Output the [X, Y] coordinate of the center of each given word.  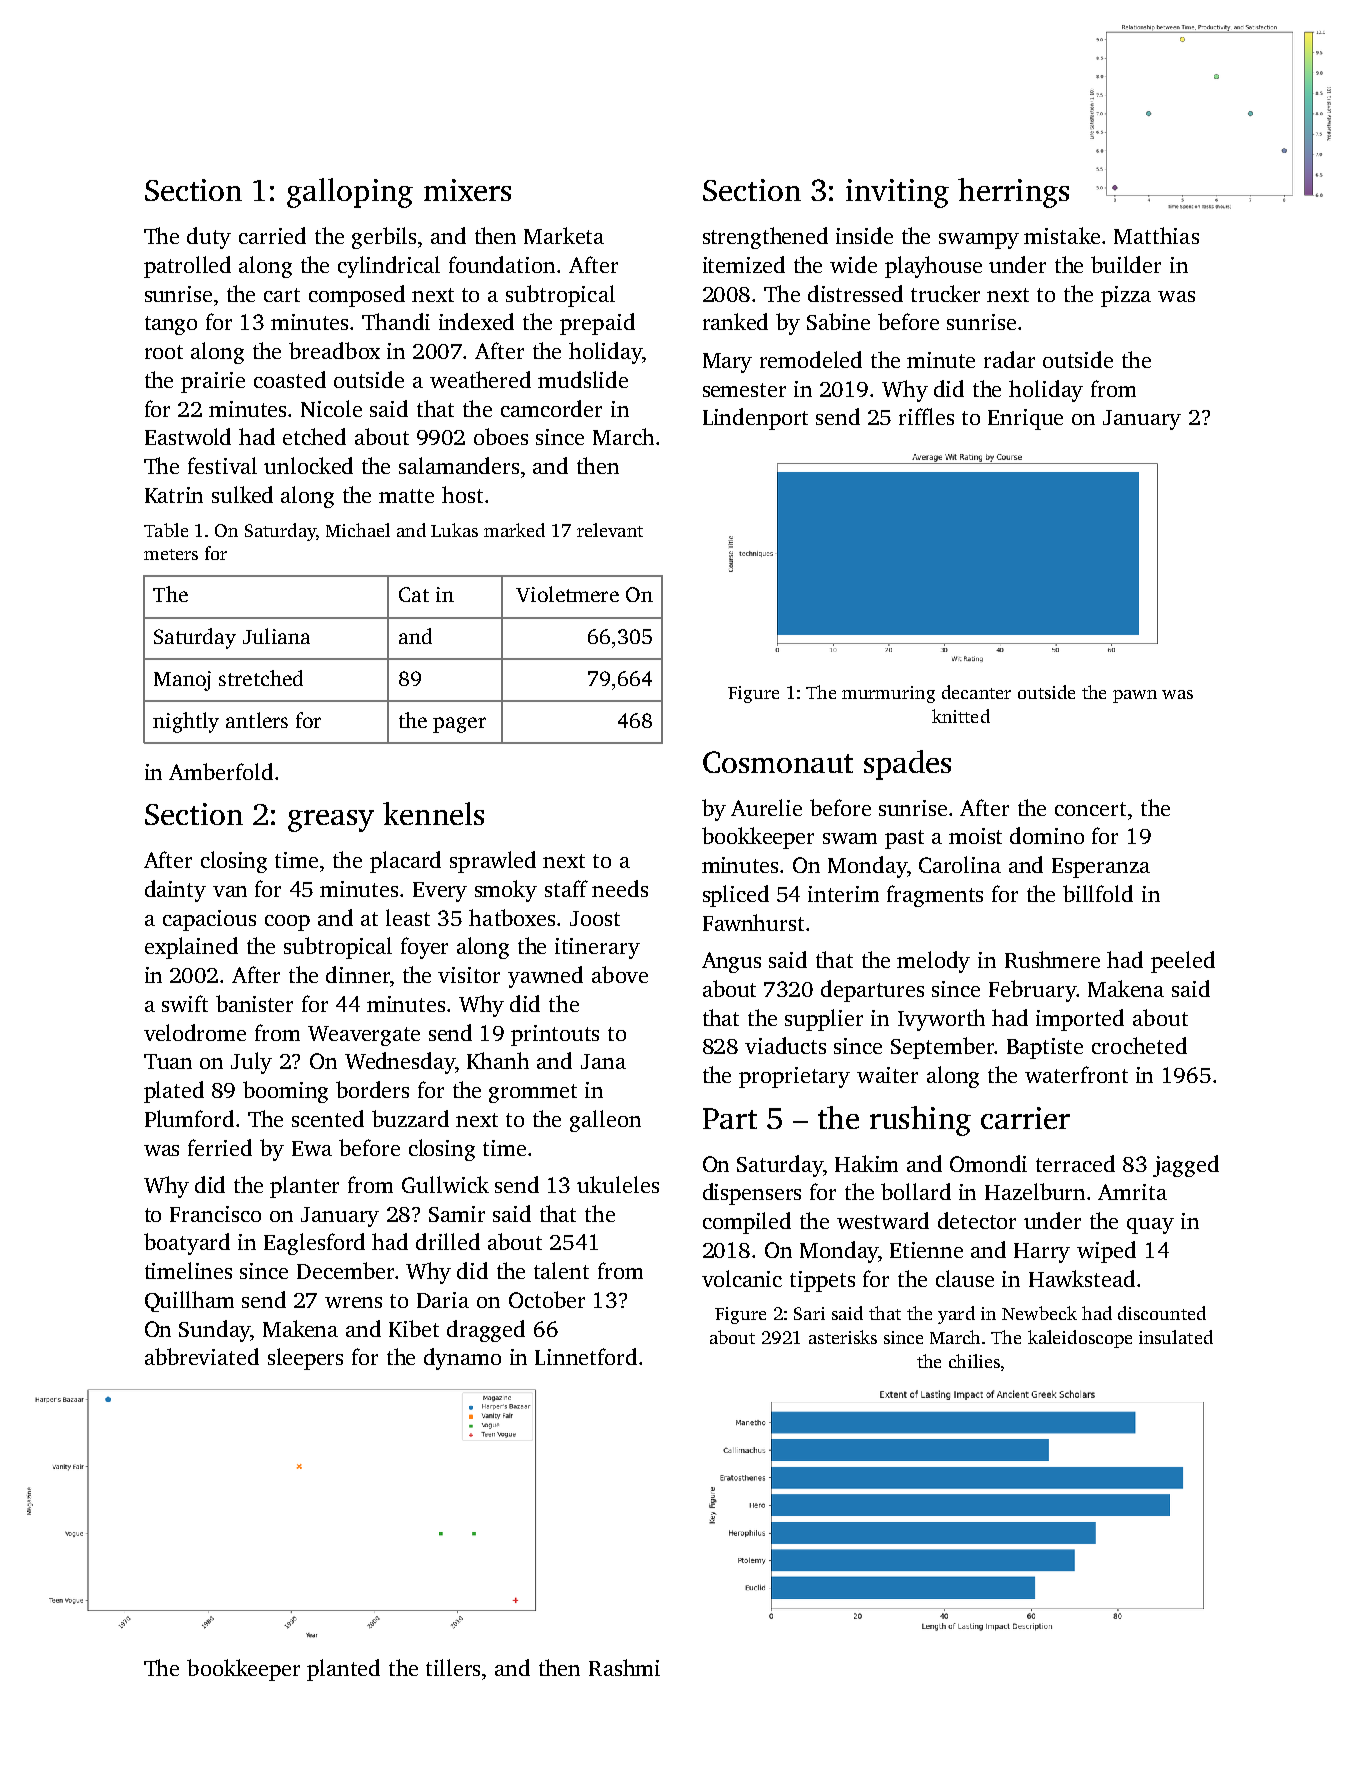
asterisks [843, 1337]
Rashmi [624, 1667]
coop [287, 923]
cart [282, 295]
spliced [736, 896]
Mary [727, 363]
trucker [945, 293]
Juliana [276, 636]
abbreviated [202, 1356]
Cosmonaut [778, 762]
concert [1090, 809]
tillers [453, 1667]
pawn [1135, 696]
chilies [974, 1361]
